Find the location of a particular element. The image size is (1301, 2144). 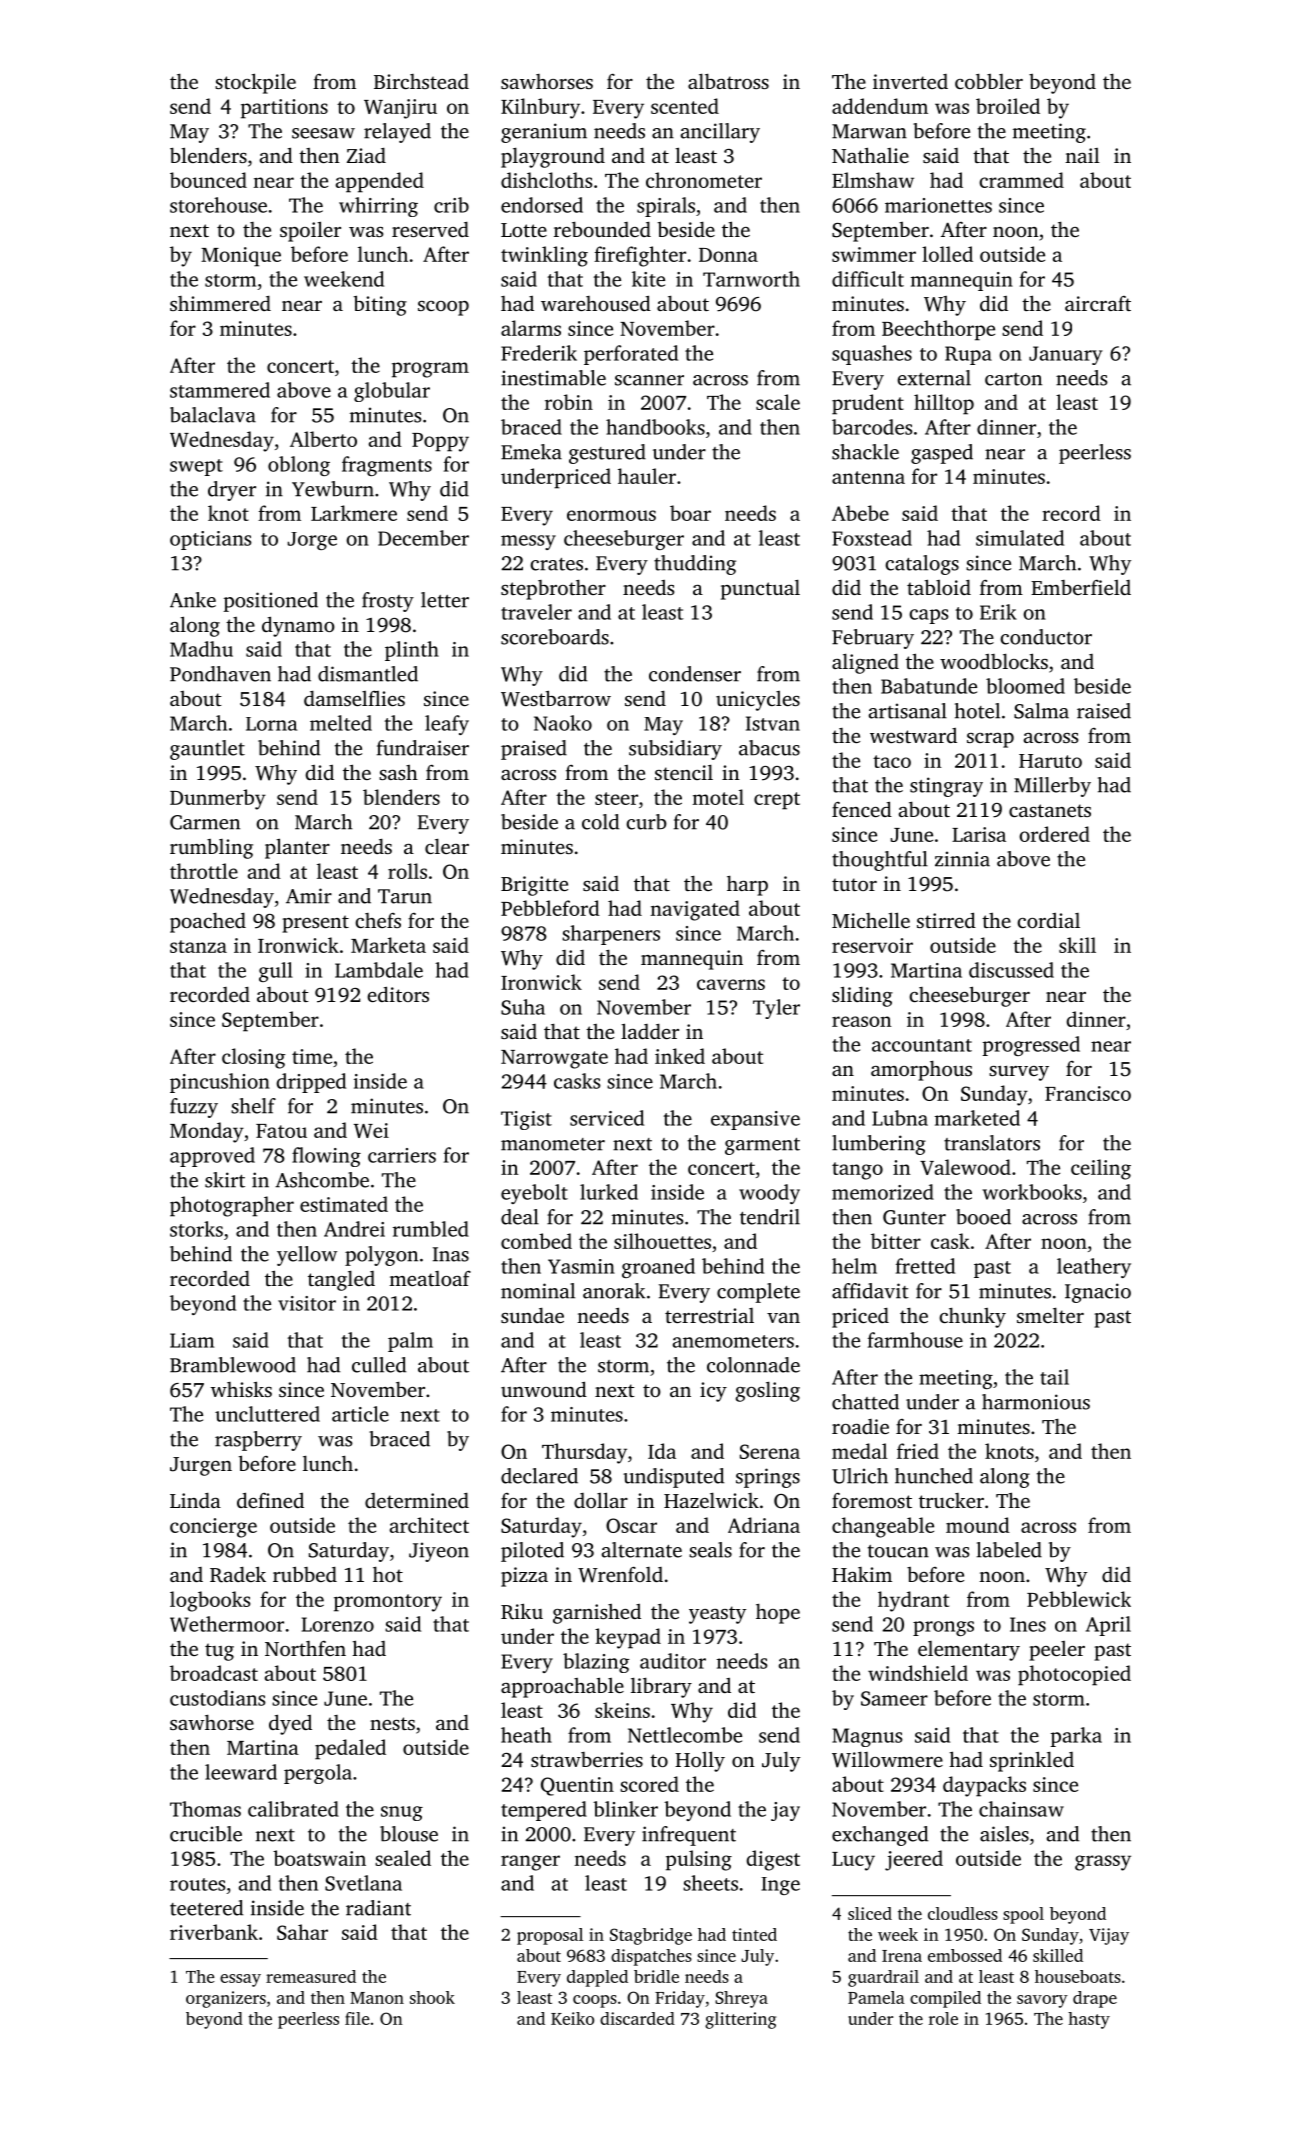

December is located at coordinates (423, 538).
